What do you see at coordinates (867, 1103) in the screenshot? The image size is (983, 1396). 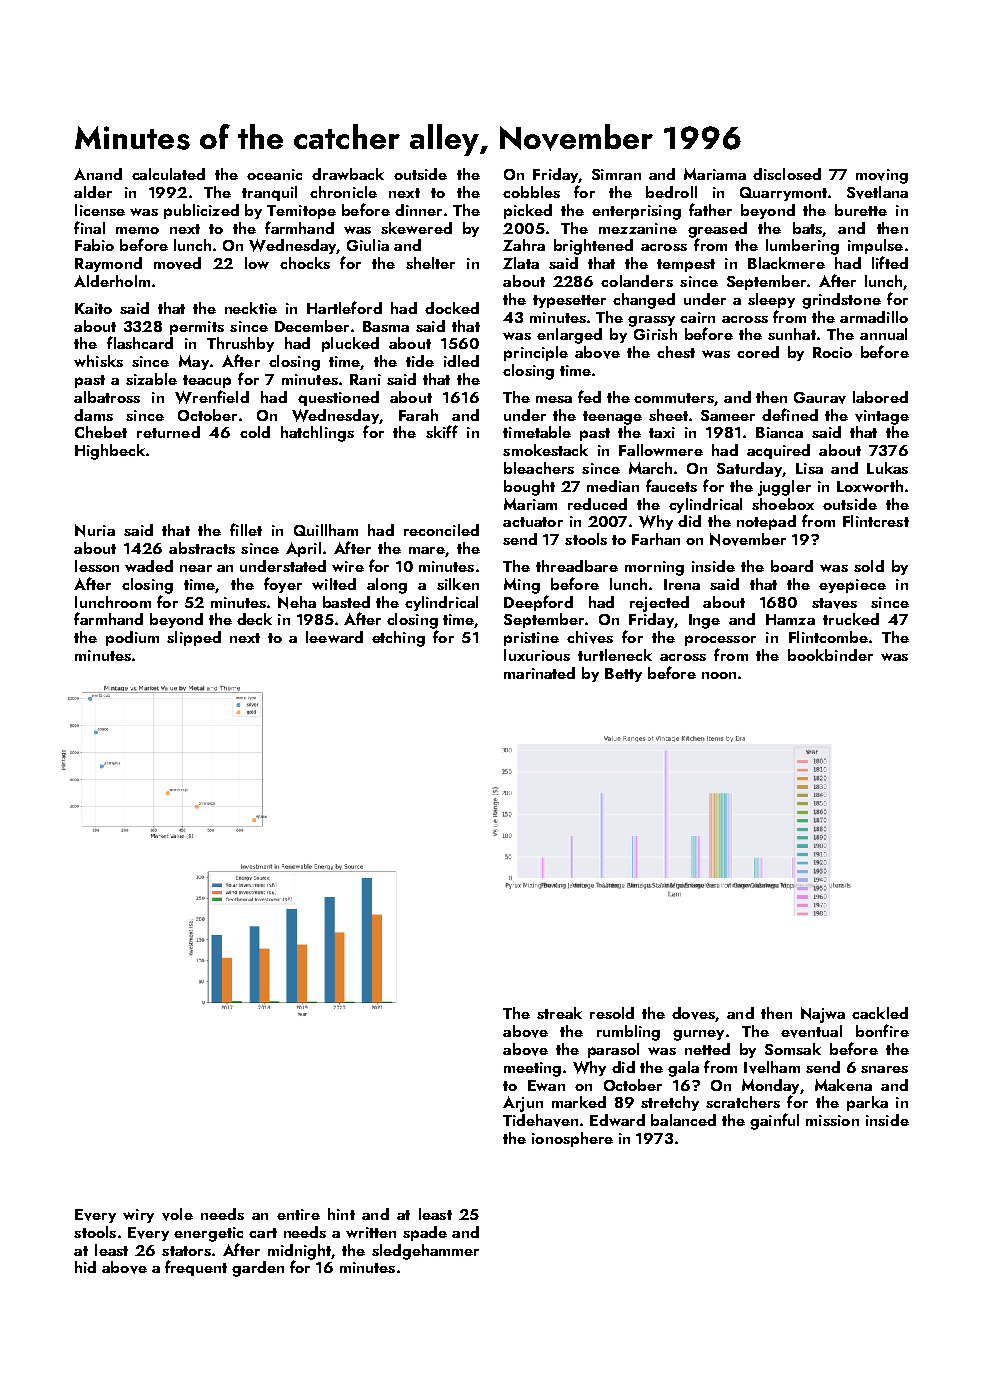 I see `parka` at bounding box center [867, 1103].
